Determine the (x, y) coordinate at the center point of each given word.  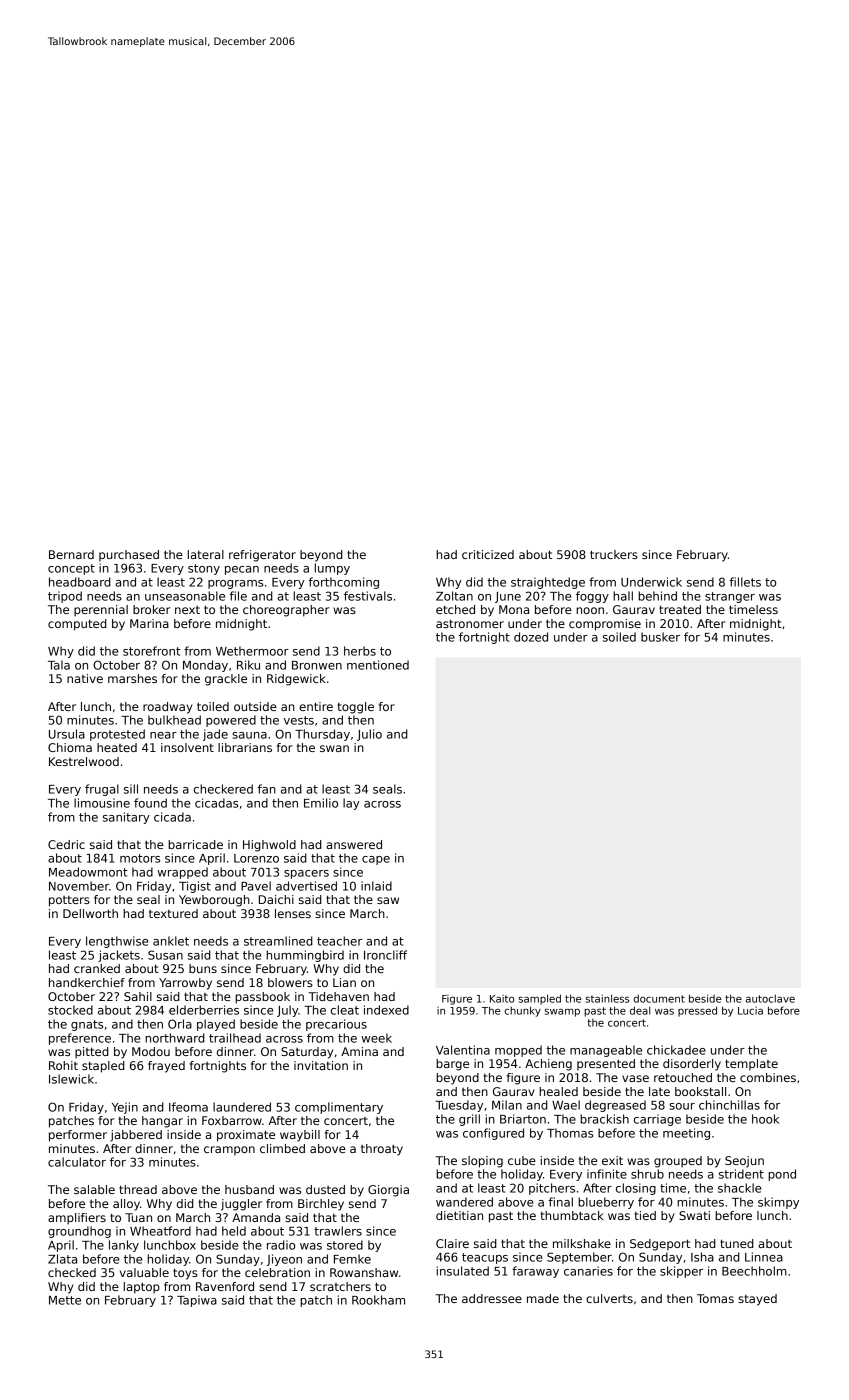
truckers (614, 554)
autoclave (770, 998)
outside (255, 706)
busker (660, 637)
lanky (124, 1246)
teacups (485, 1258)
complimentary (339, 1108)
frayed (166, 1067)
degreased (615, 1106)
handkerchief (87, 982)
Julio (369, 735)
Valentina (463, 1050)
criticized (488, 554)
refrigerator (262, 556)
